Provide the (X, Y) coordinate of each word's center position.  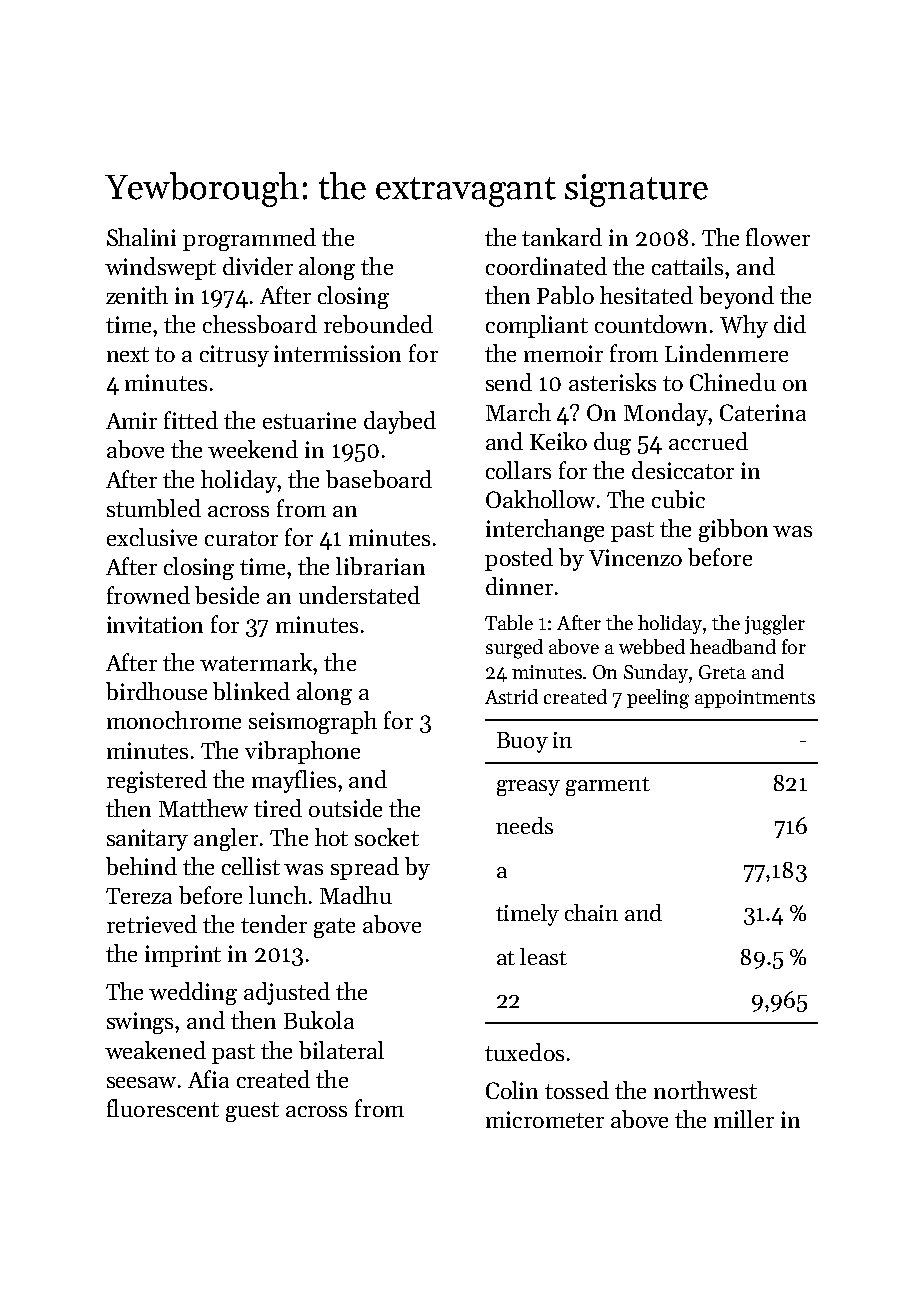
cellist (251, 866)
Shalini (141, 237)
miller (744, 1119)
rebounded (378, 324)
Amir (131, 420)
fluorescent (163, 1108)
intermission (337, 353)
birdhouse (156, 691)
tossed (577, 1090)
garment (608, 786)
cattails (687, 266)
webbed (652, 646)
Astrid (511, 696)
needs (524, 825)
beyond (736, 297)
